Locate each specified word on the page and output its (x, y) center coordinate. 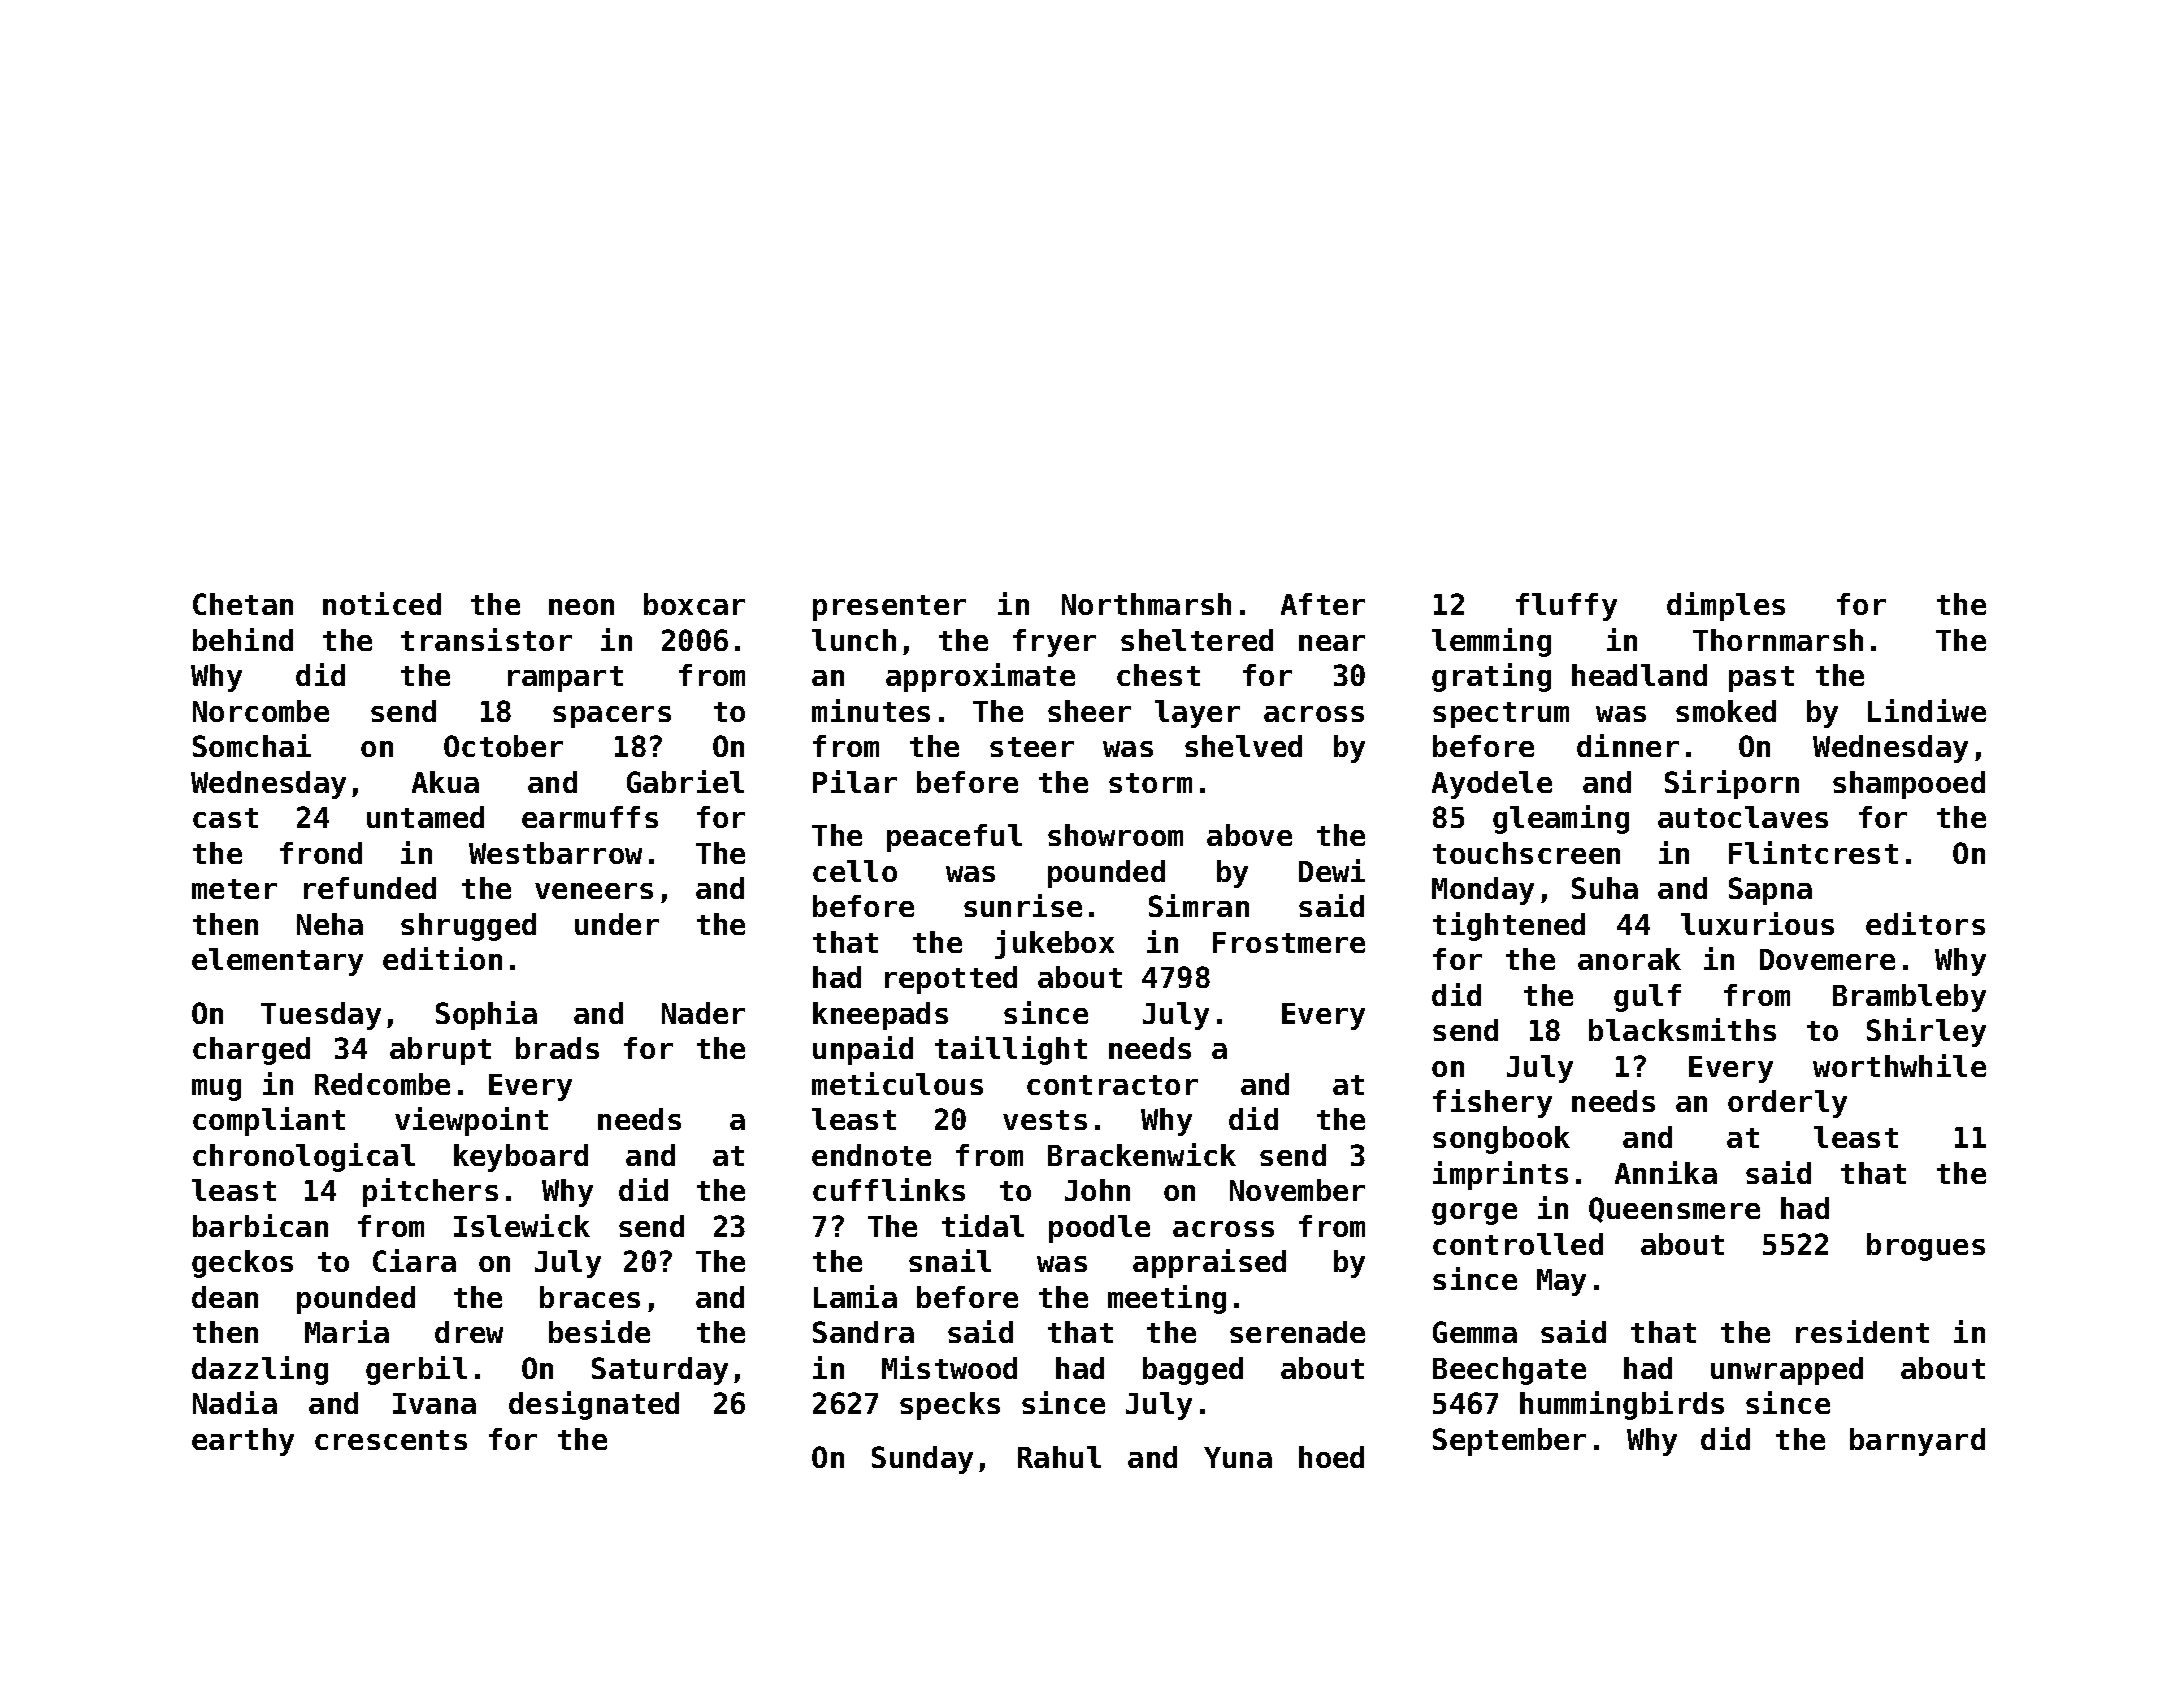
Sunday (922, 1460)
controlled (1518, 1244)
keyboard (521, 1158)
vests (1045, 1120)
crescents (391, 1440)
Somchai (252, 745)
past (1761, 679)
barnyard (1917, 1442)
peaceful (954, 838)
